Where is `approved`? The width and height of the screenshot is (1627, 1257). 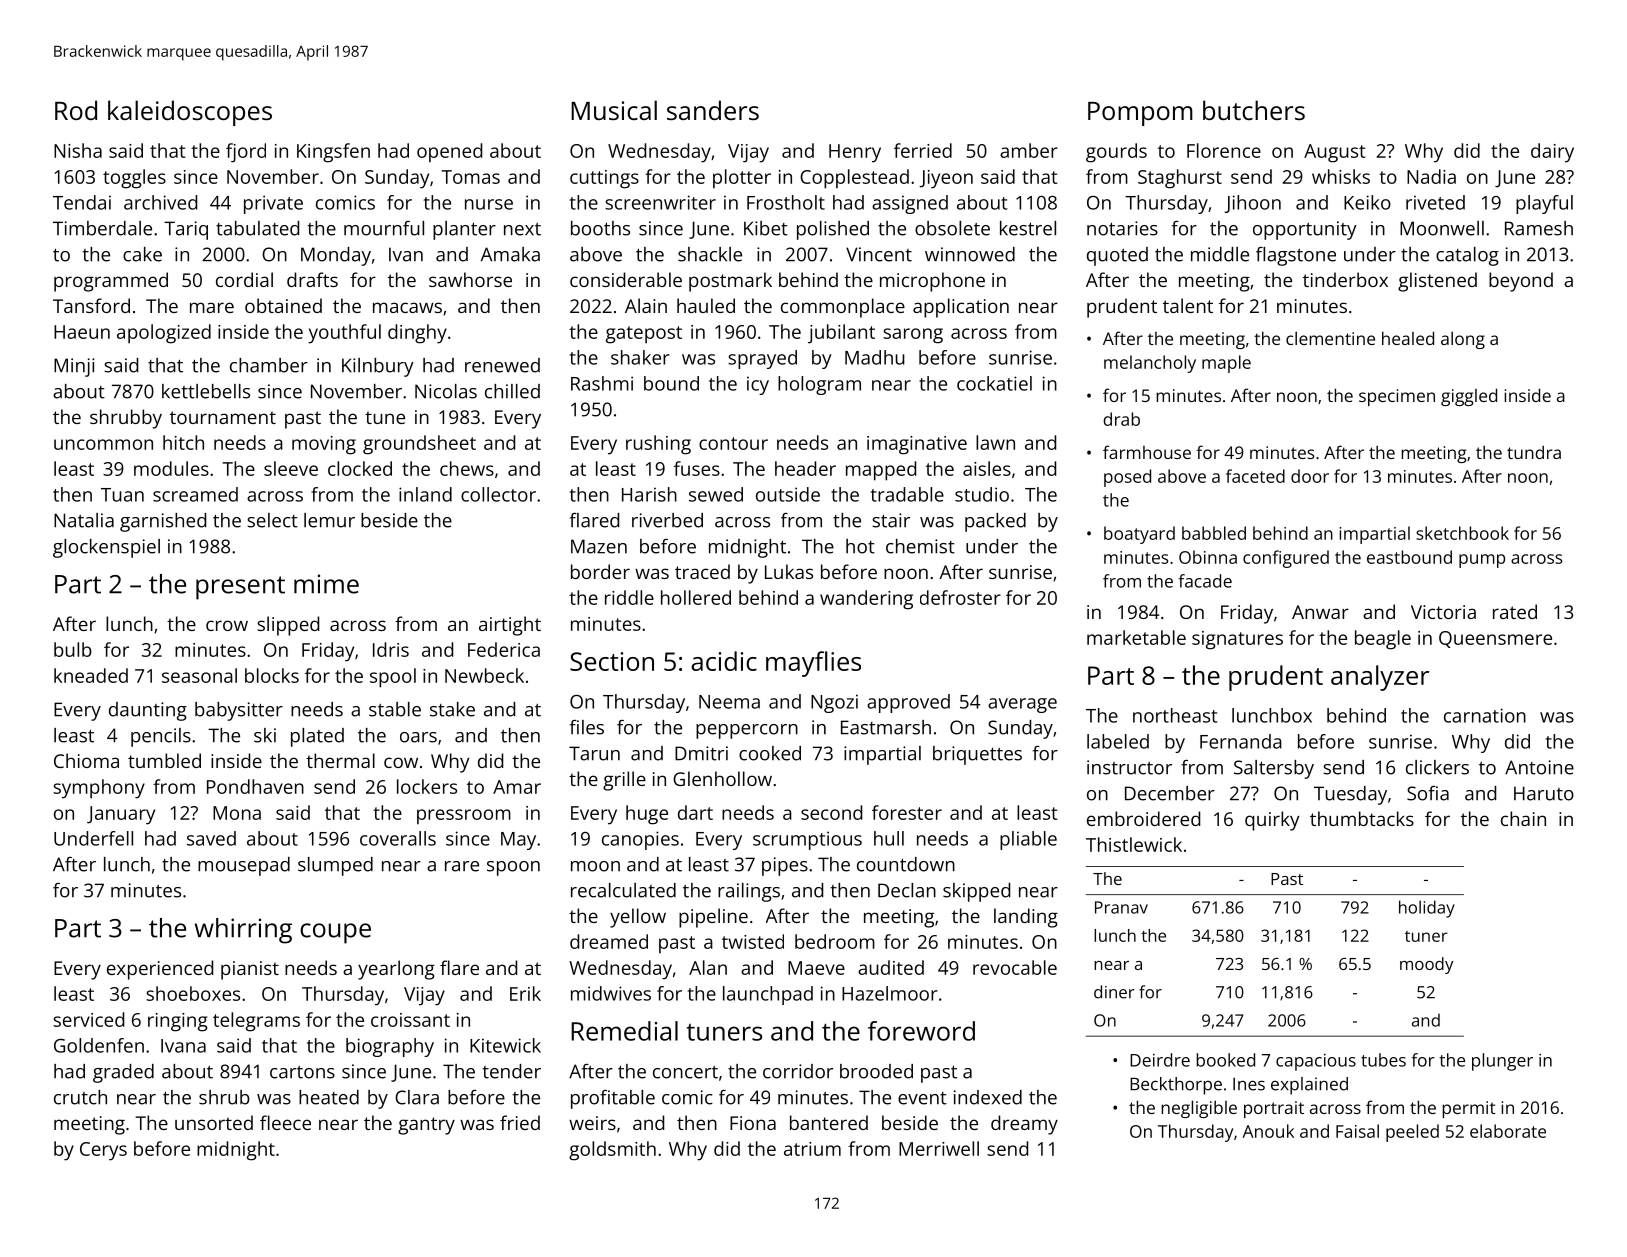 approved is located at coordinates (908, 703).
